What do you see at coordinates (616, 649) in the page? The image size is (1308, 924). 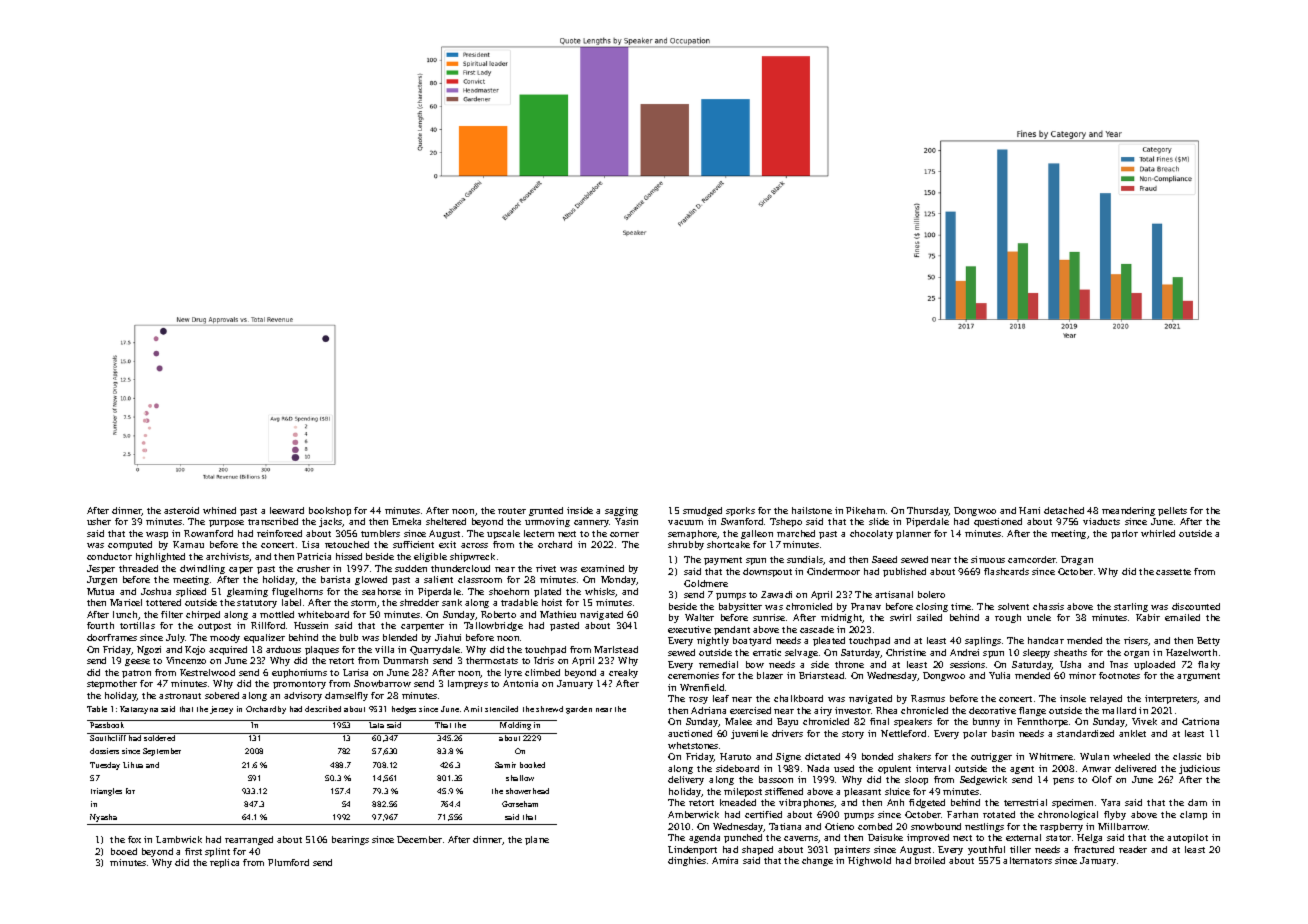 I see `Marlstead` at bounding box center [616, 649].
